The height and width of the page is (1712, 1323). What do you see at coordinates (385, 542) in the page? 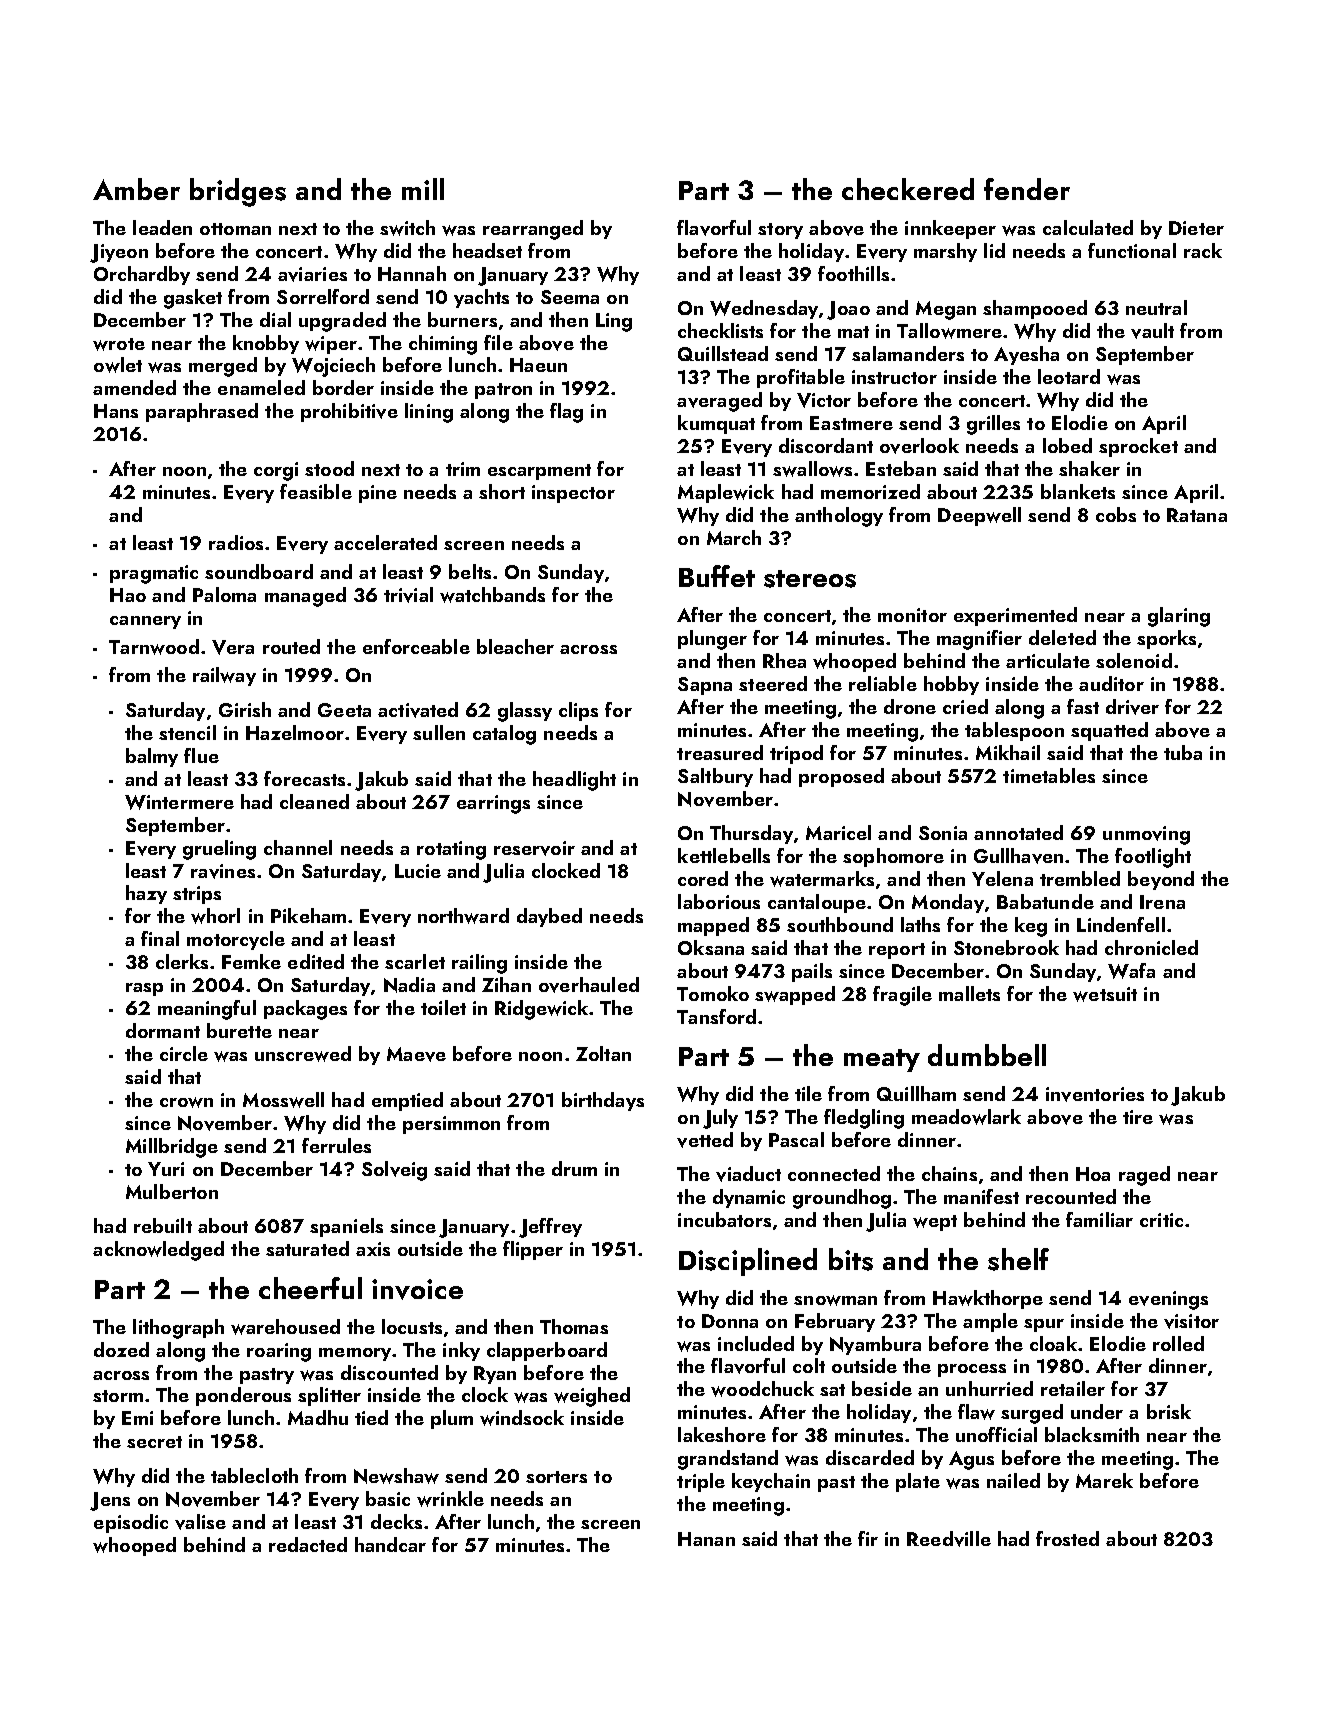
I see `accelerated` at bounding box center [385, 542].
